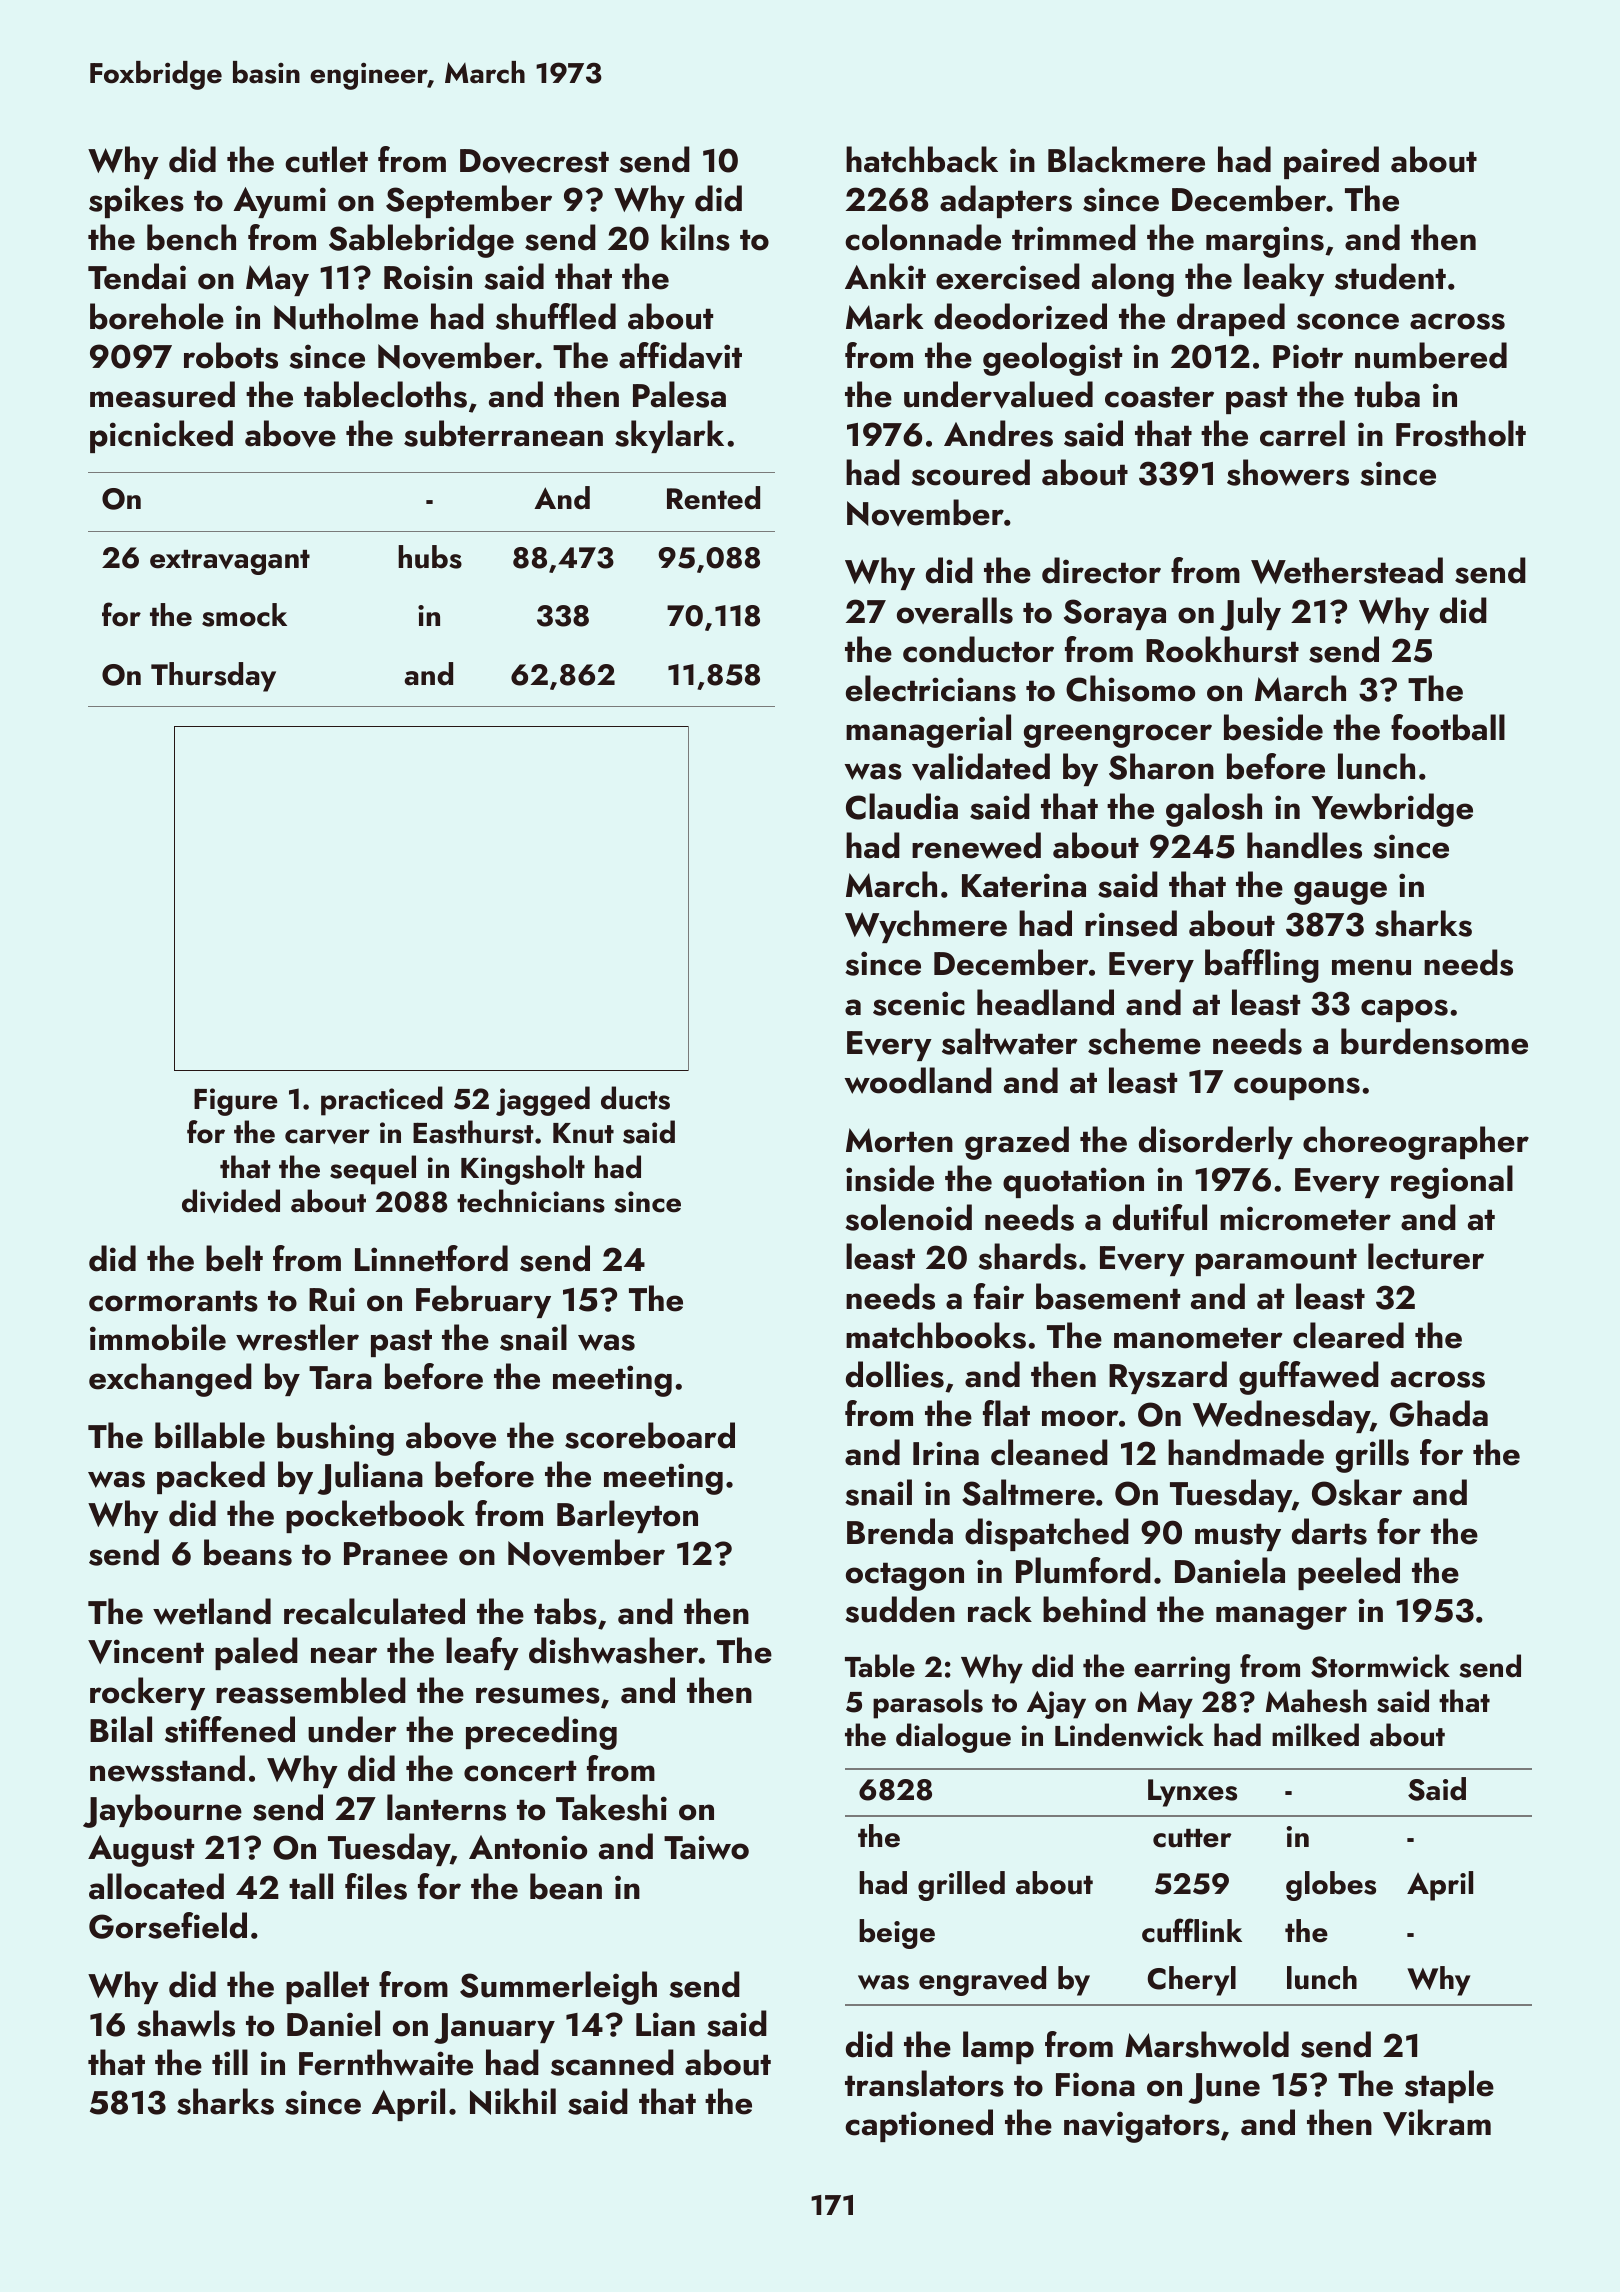 The width and height of the screenshot is (1620, 2292). I want to click on pallet, so click(327, 1987).
